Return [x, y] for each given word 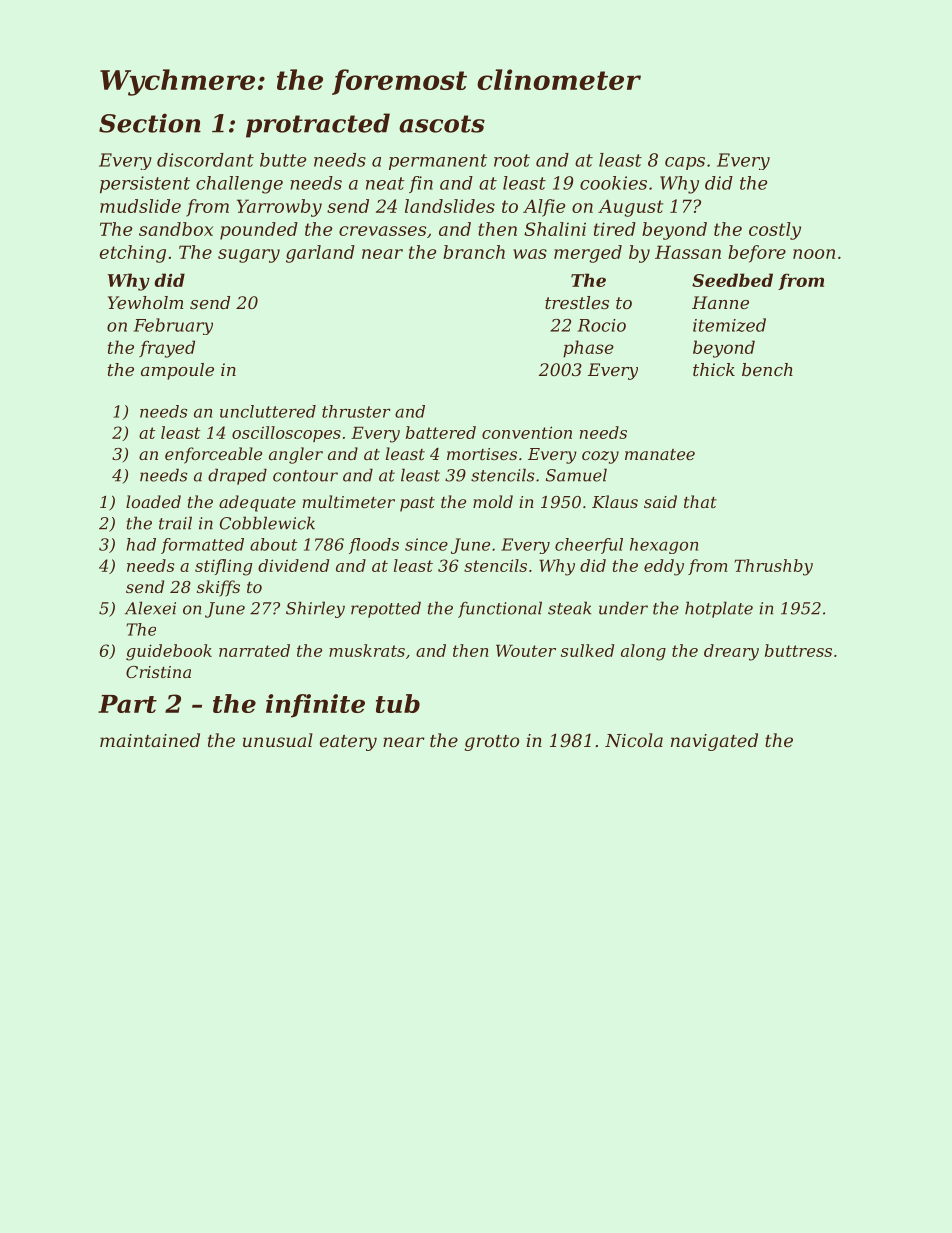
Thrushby [773, 567]
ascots [442, 124]
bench [767, 369]
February [173, 326]
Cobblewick [267, 523]
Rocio [602, 325]
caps [685, 163]
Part [127, 704]
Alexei [150, 608]
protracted [318, 125]
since [426, 544]
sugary [249, 256]
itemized [729, 325]
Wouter [526, 650]
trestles [577, 302]
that [700, 501]
